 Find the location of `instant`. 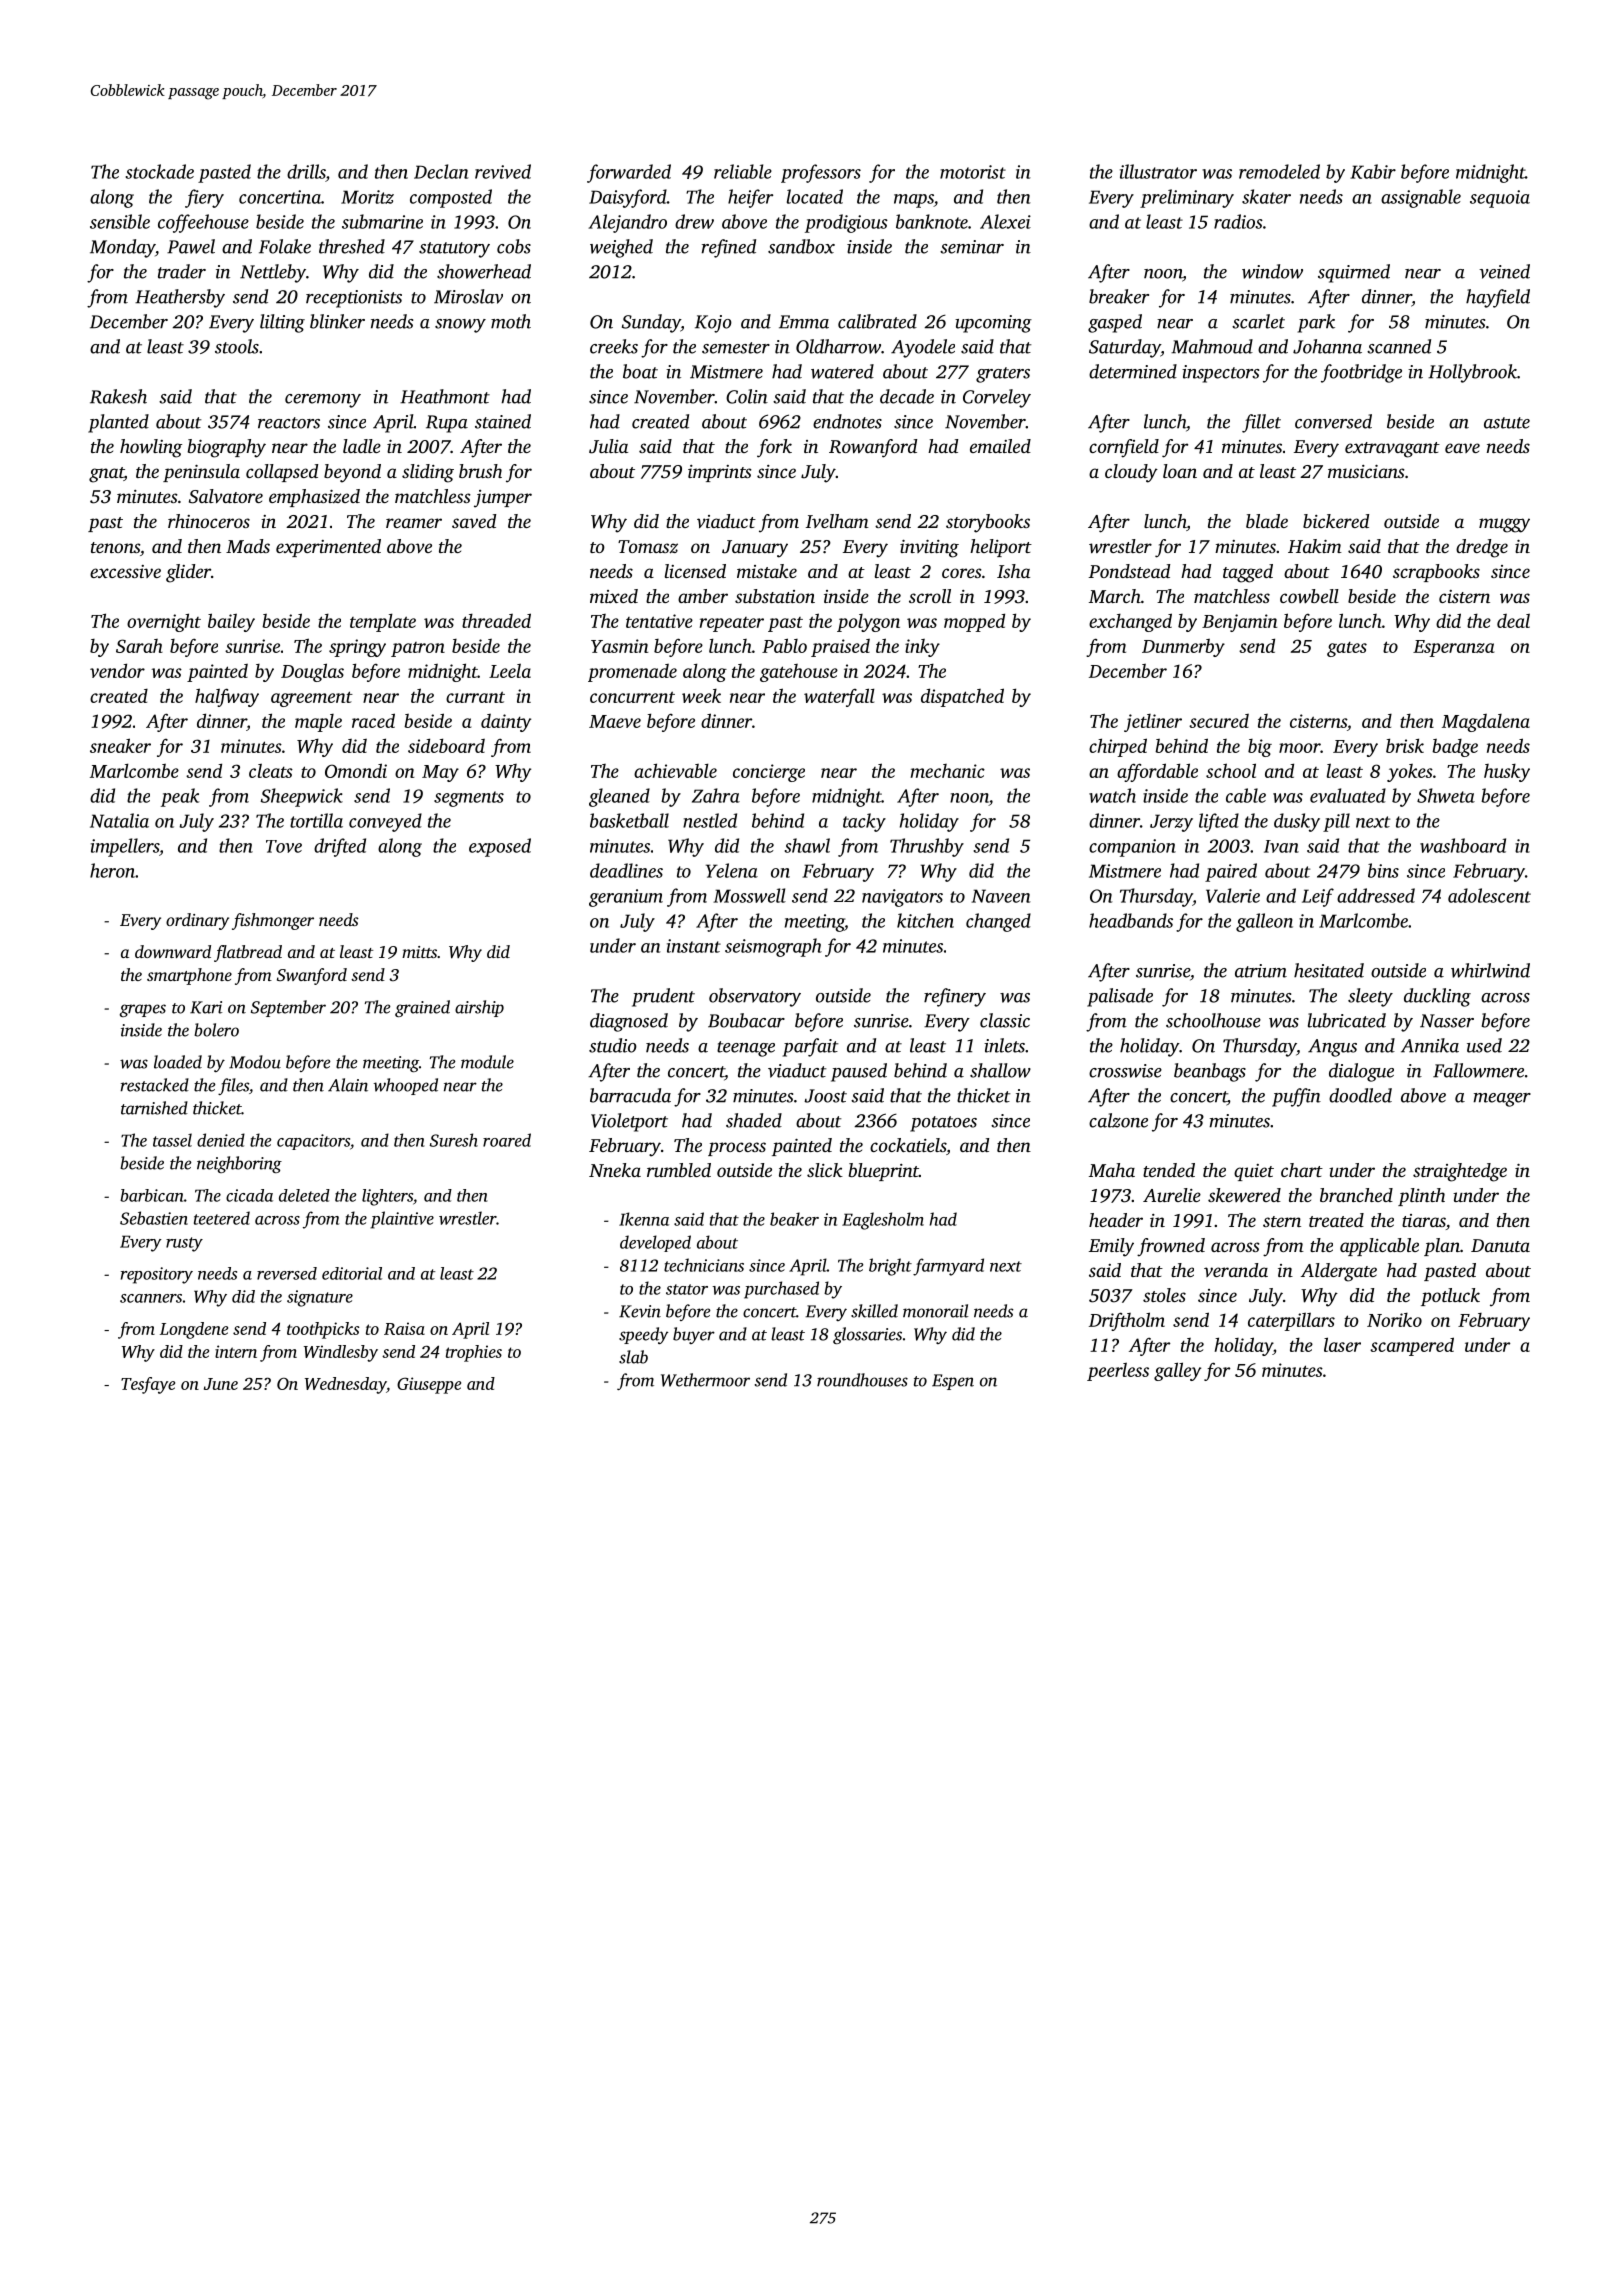

instant is located at coordinates (694, 946).
